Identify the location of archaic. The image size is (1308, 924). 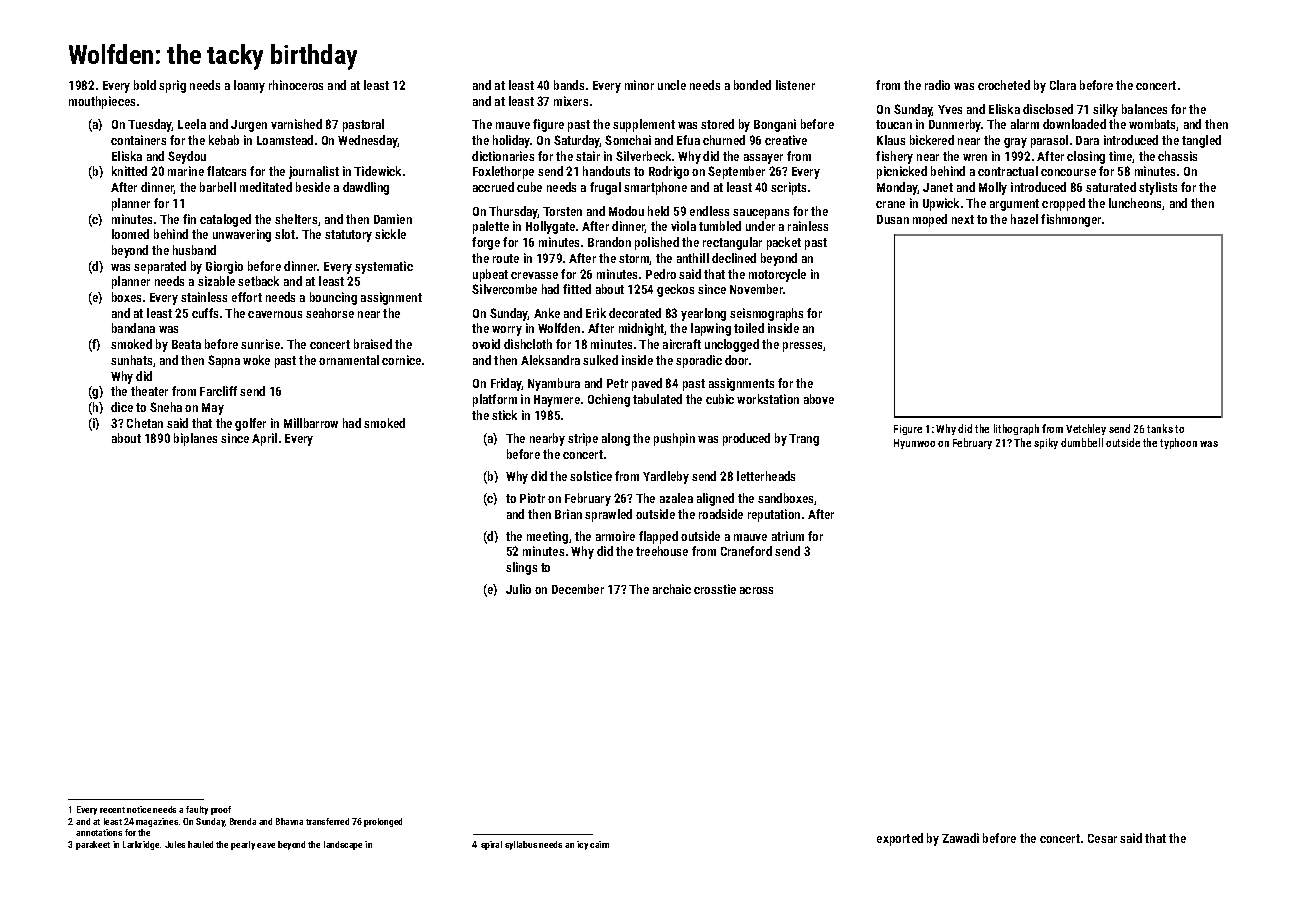
(672, 589).
